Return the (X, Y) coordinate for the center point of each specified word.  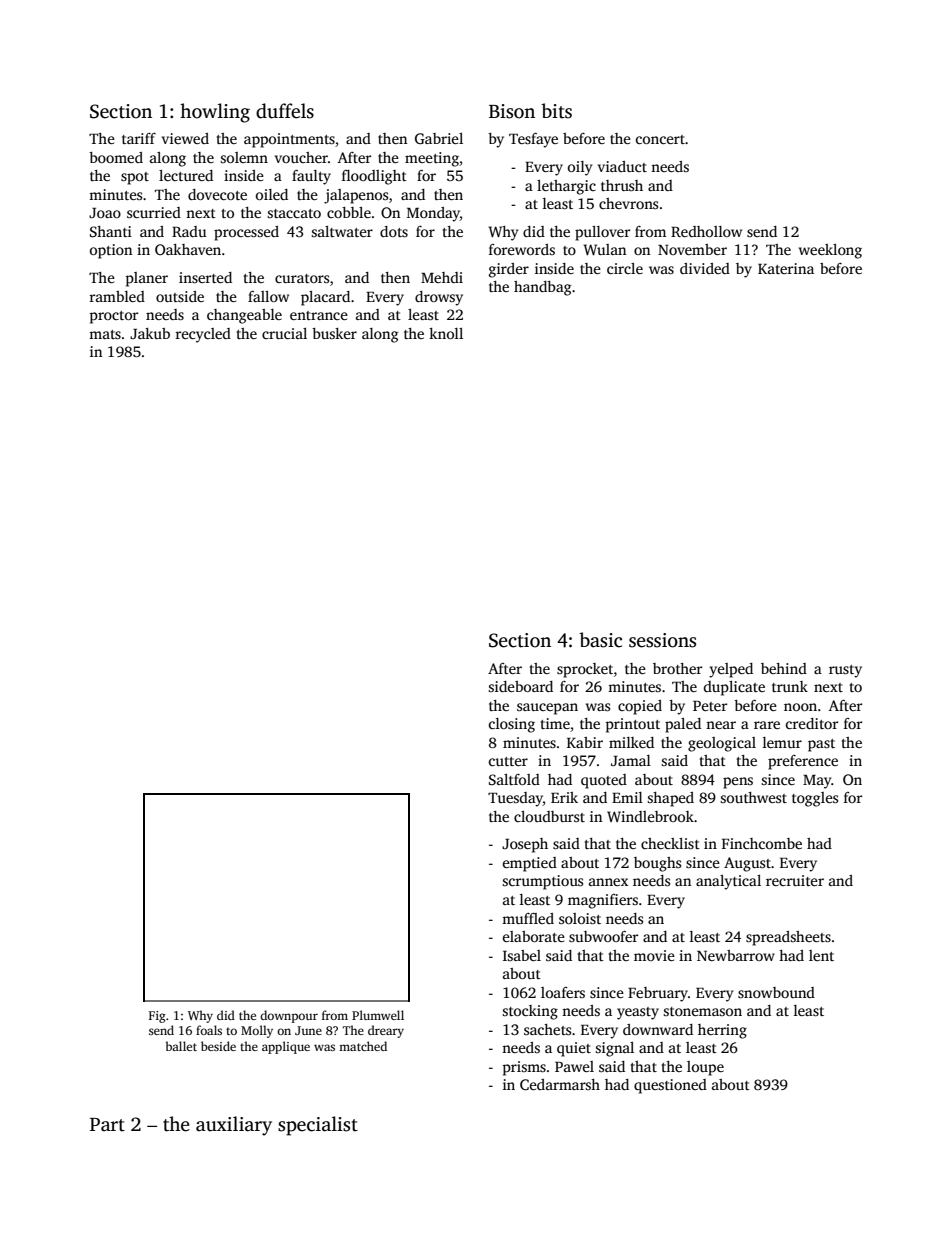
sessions (662, 640)
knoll (446, 333)
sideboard (520, 686)
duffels (285, 111)
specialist (318, 1126)
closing (512, 725)
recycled (203, 335)
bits (556, 111)
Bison (512, 111)
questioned (670, 1086)
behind (784, 668)
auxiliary (234, 1126)
